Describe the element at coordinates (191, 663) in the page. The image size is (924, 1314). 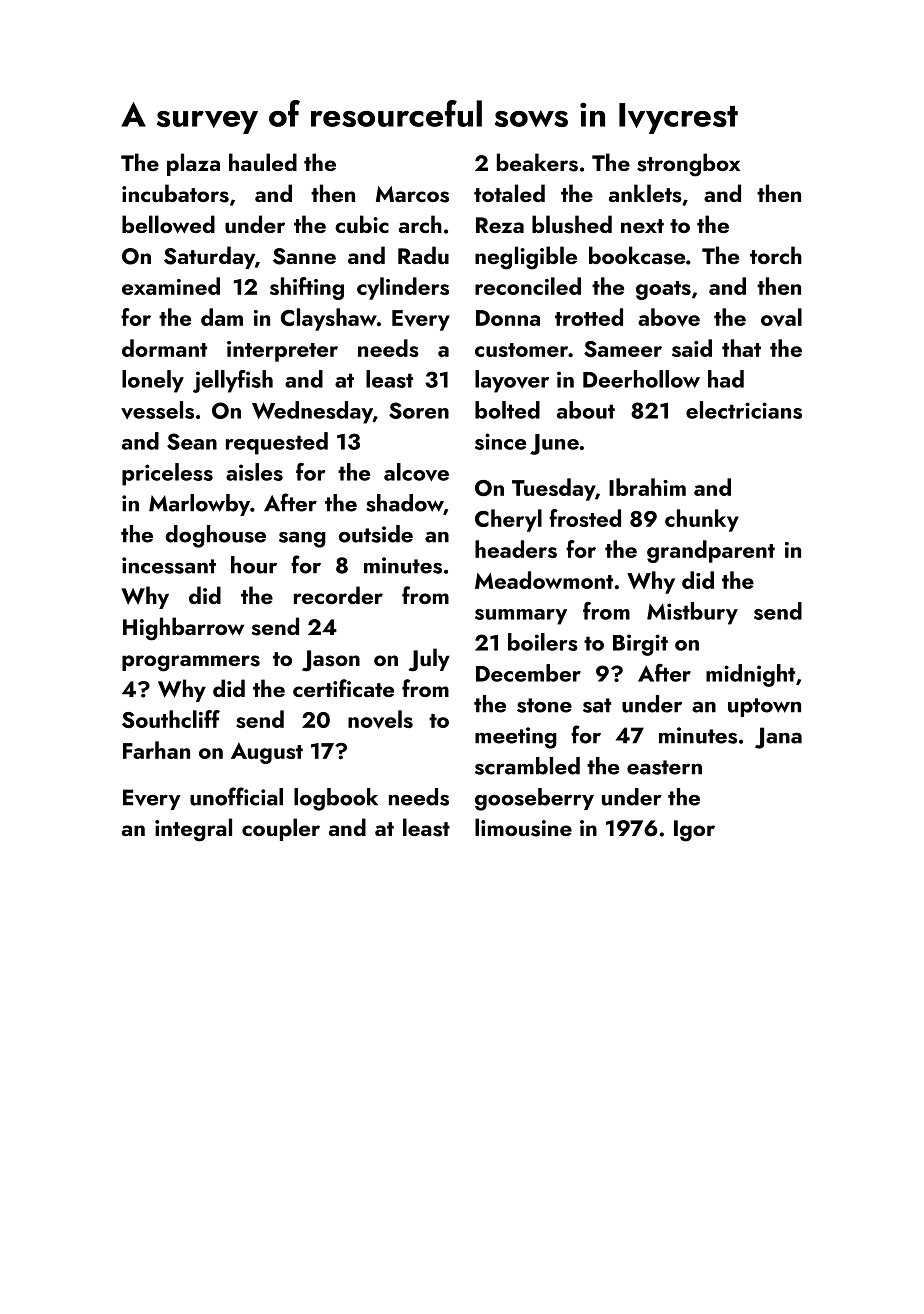
I see `programmers` at that location.
